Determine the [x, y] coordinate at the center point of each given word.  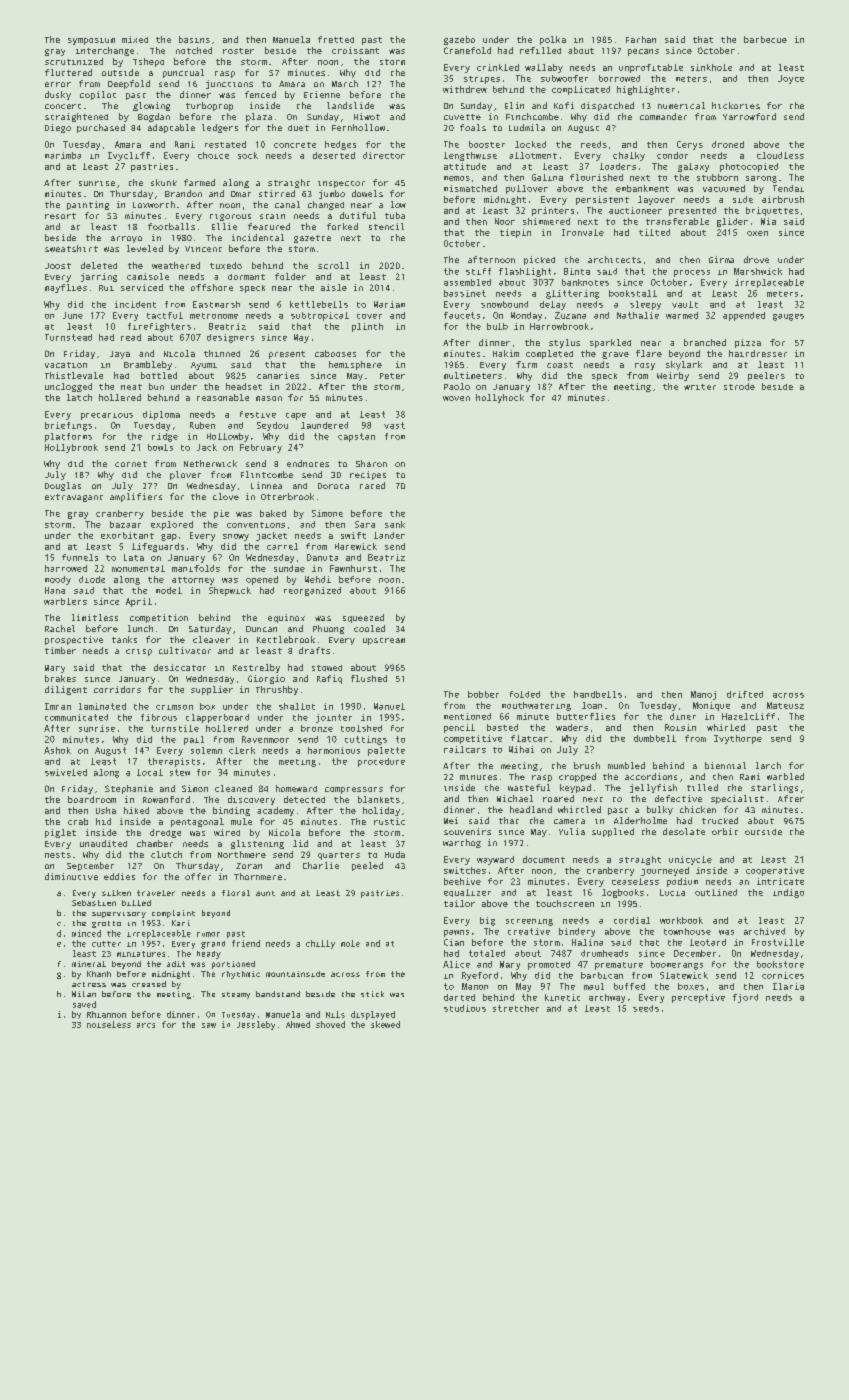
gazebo [459, 40]
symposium [91, 41]
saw [209, 1025]
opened [262, 580]
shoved [330, 1024]
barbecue [765, 39]
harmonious [334, 750]
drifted [745, 694]
